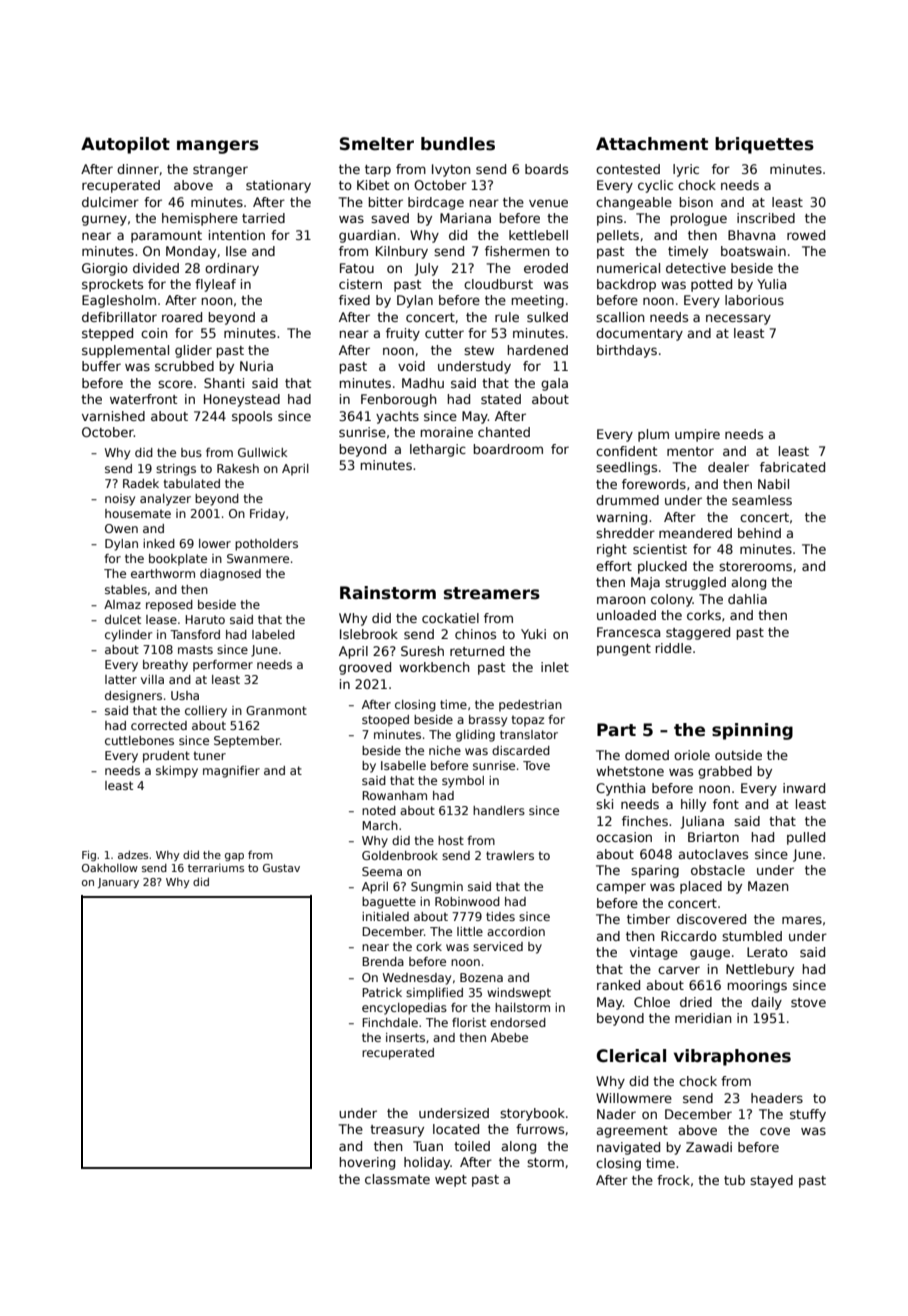 Image resolution: width=908 pixels, height=1316 pixels. Describe the element at coordinates (690, 451) in the screenshot. I see `mentor` at that location.
